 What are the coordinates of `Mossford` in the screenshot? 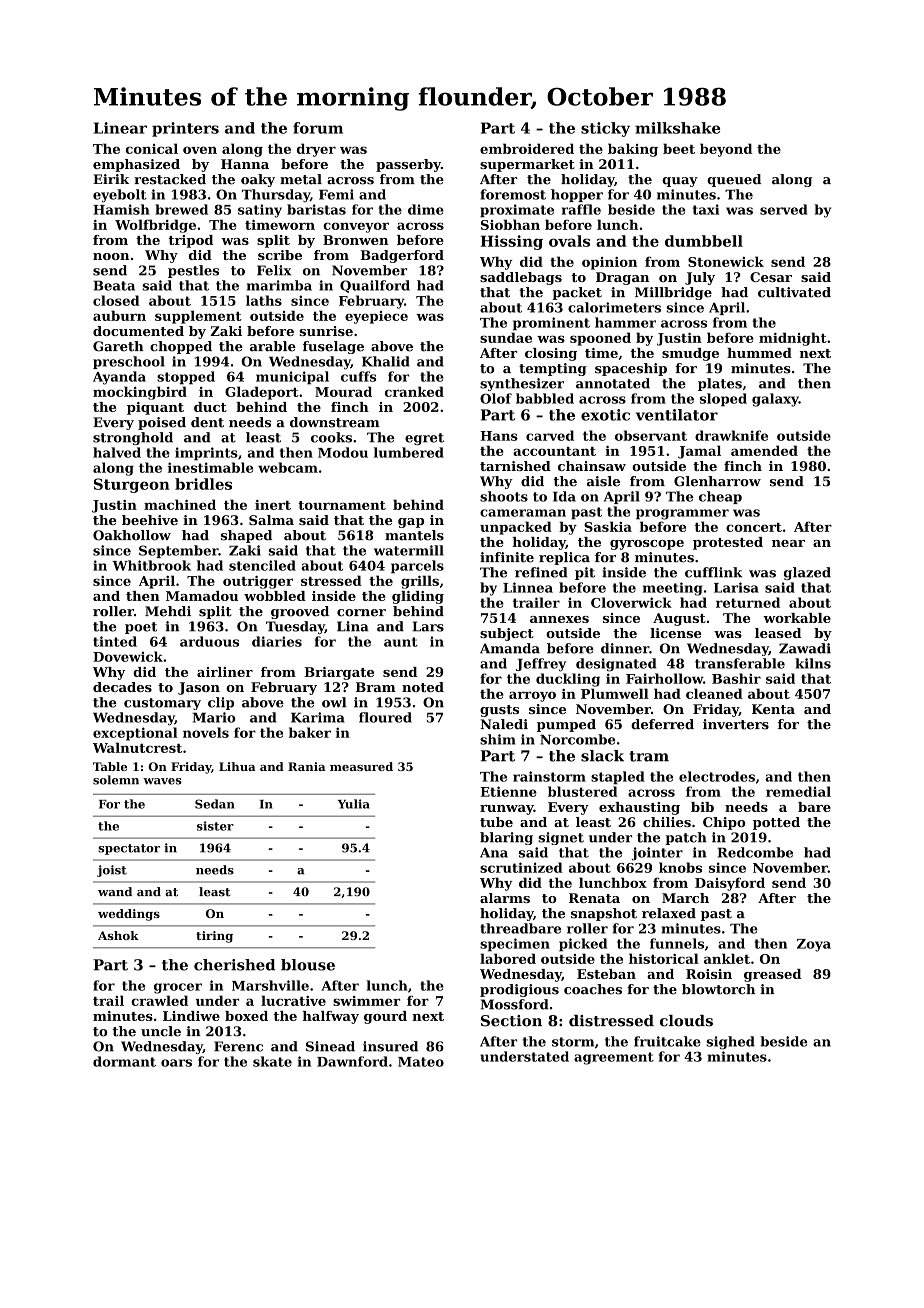 It's located at (515, 1004).
